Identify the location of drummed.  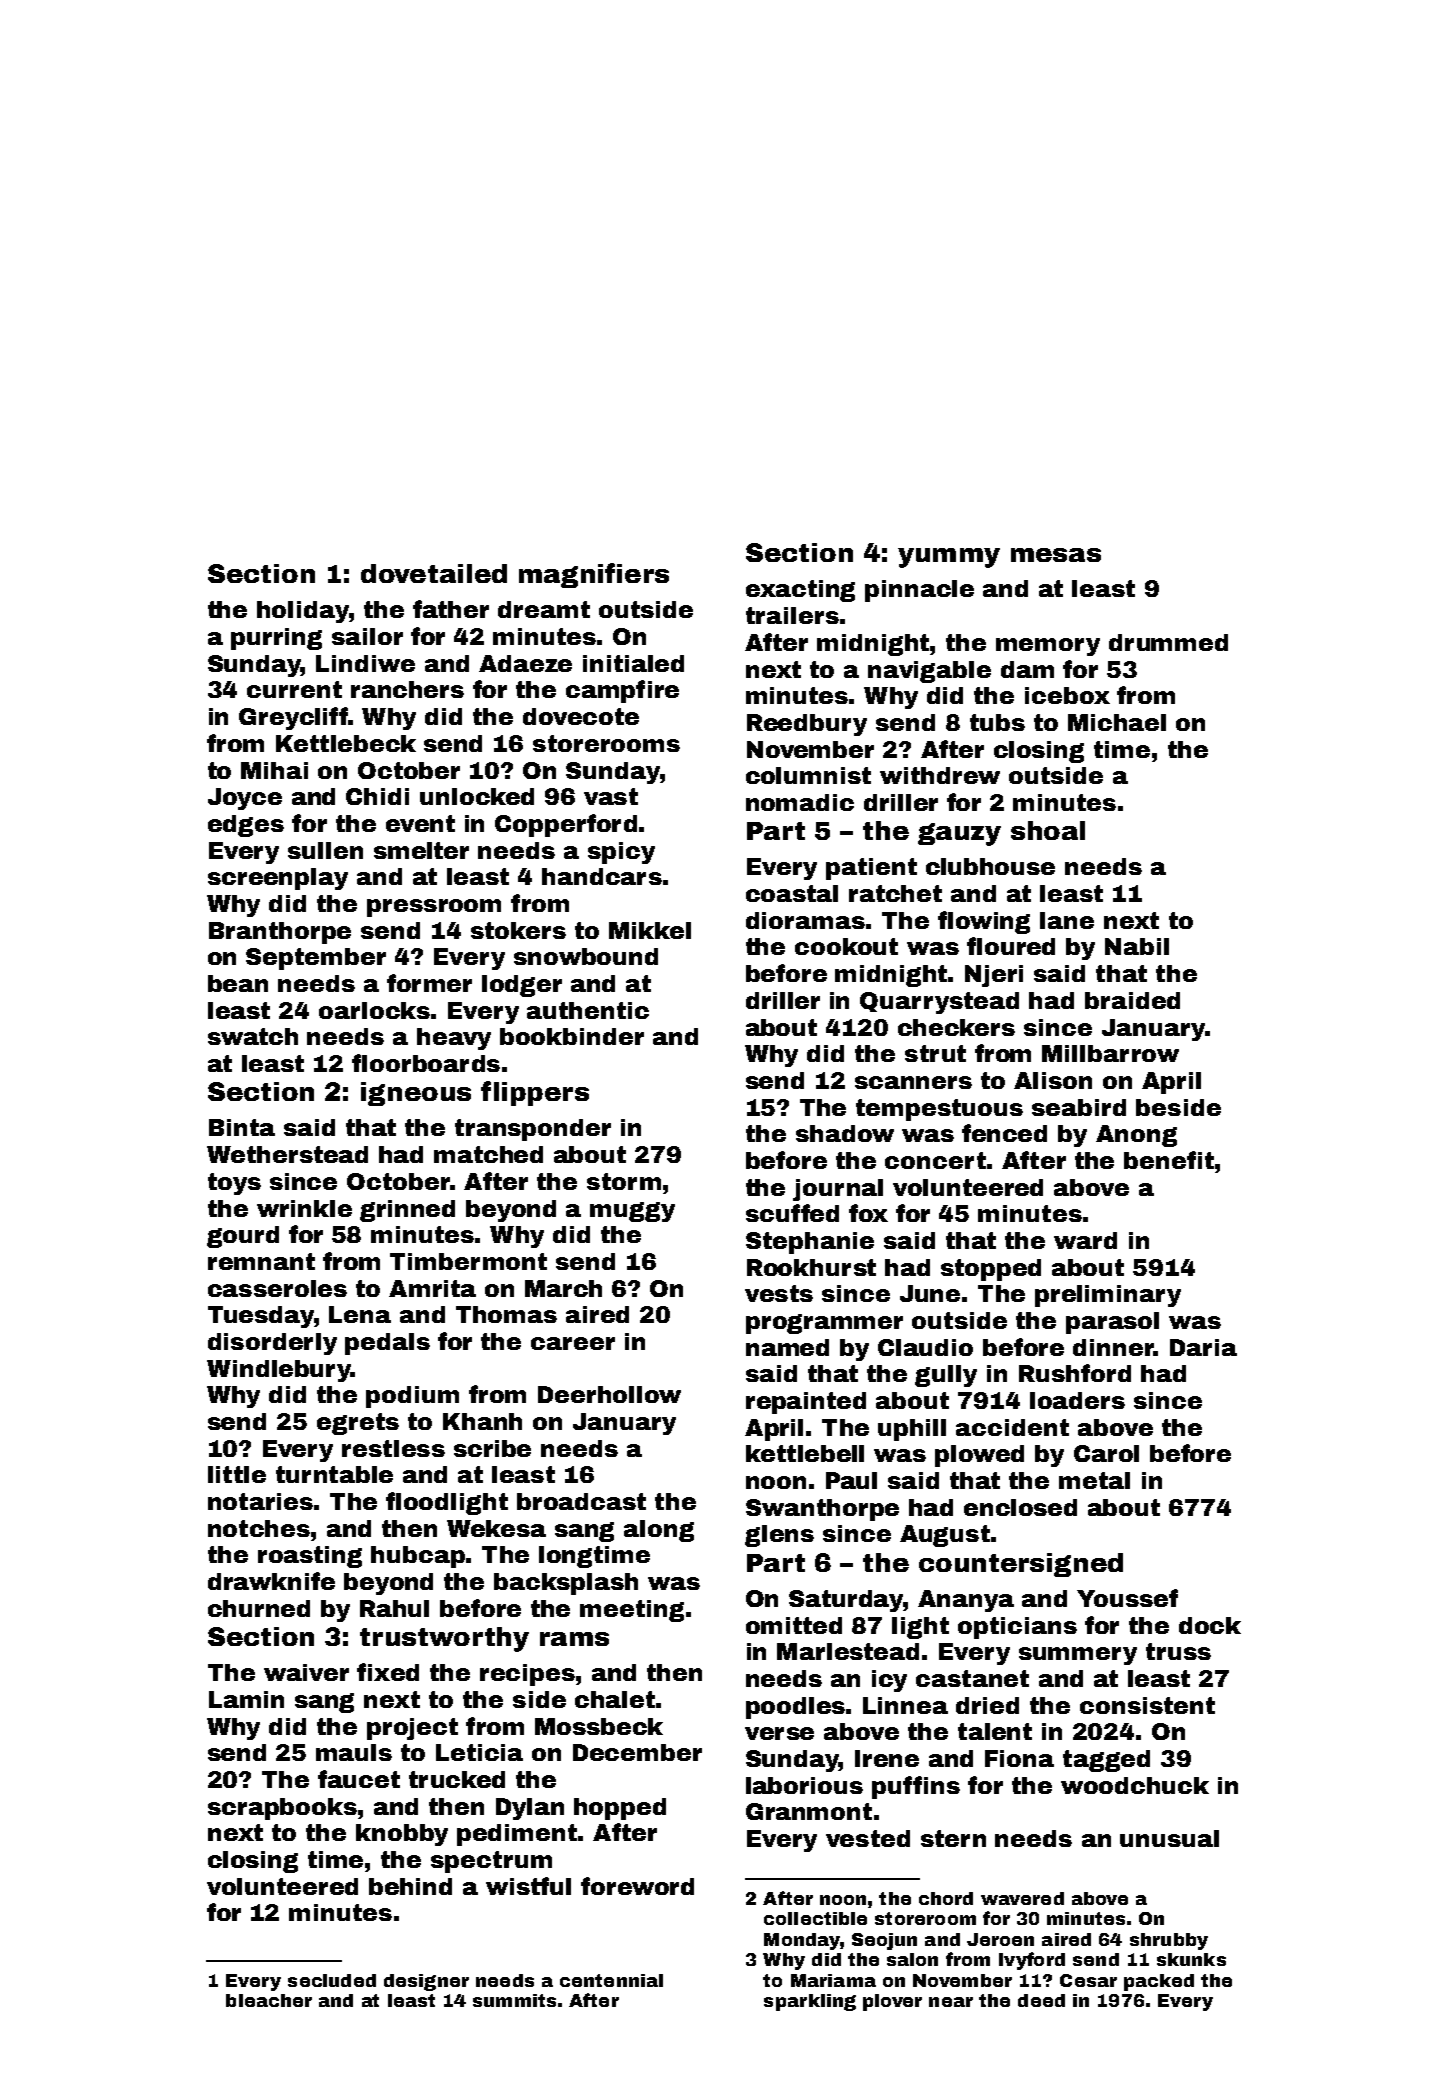
(1168, 642).
